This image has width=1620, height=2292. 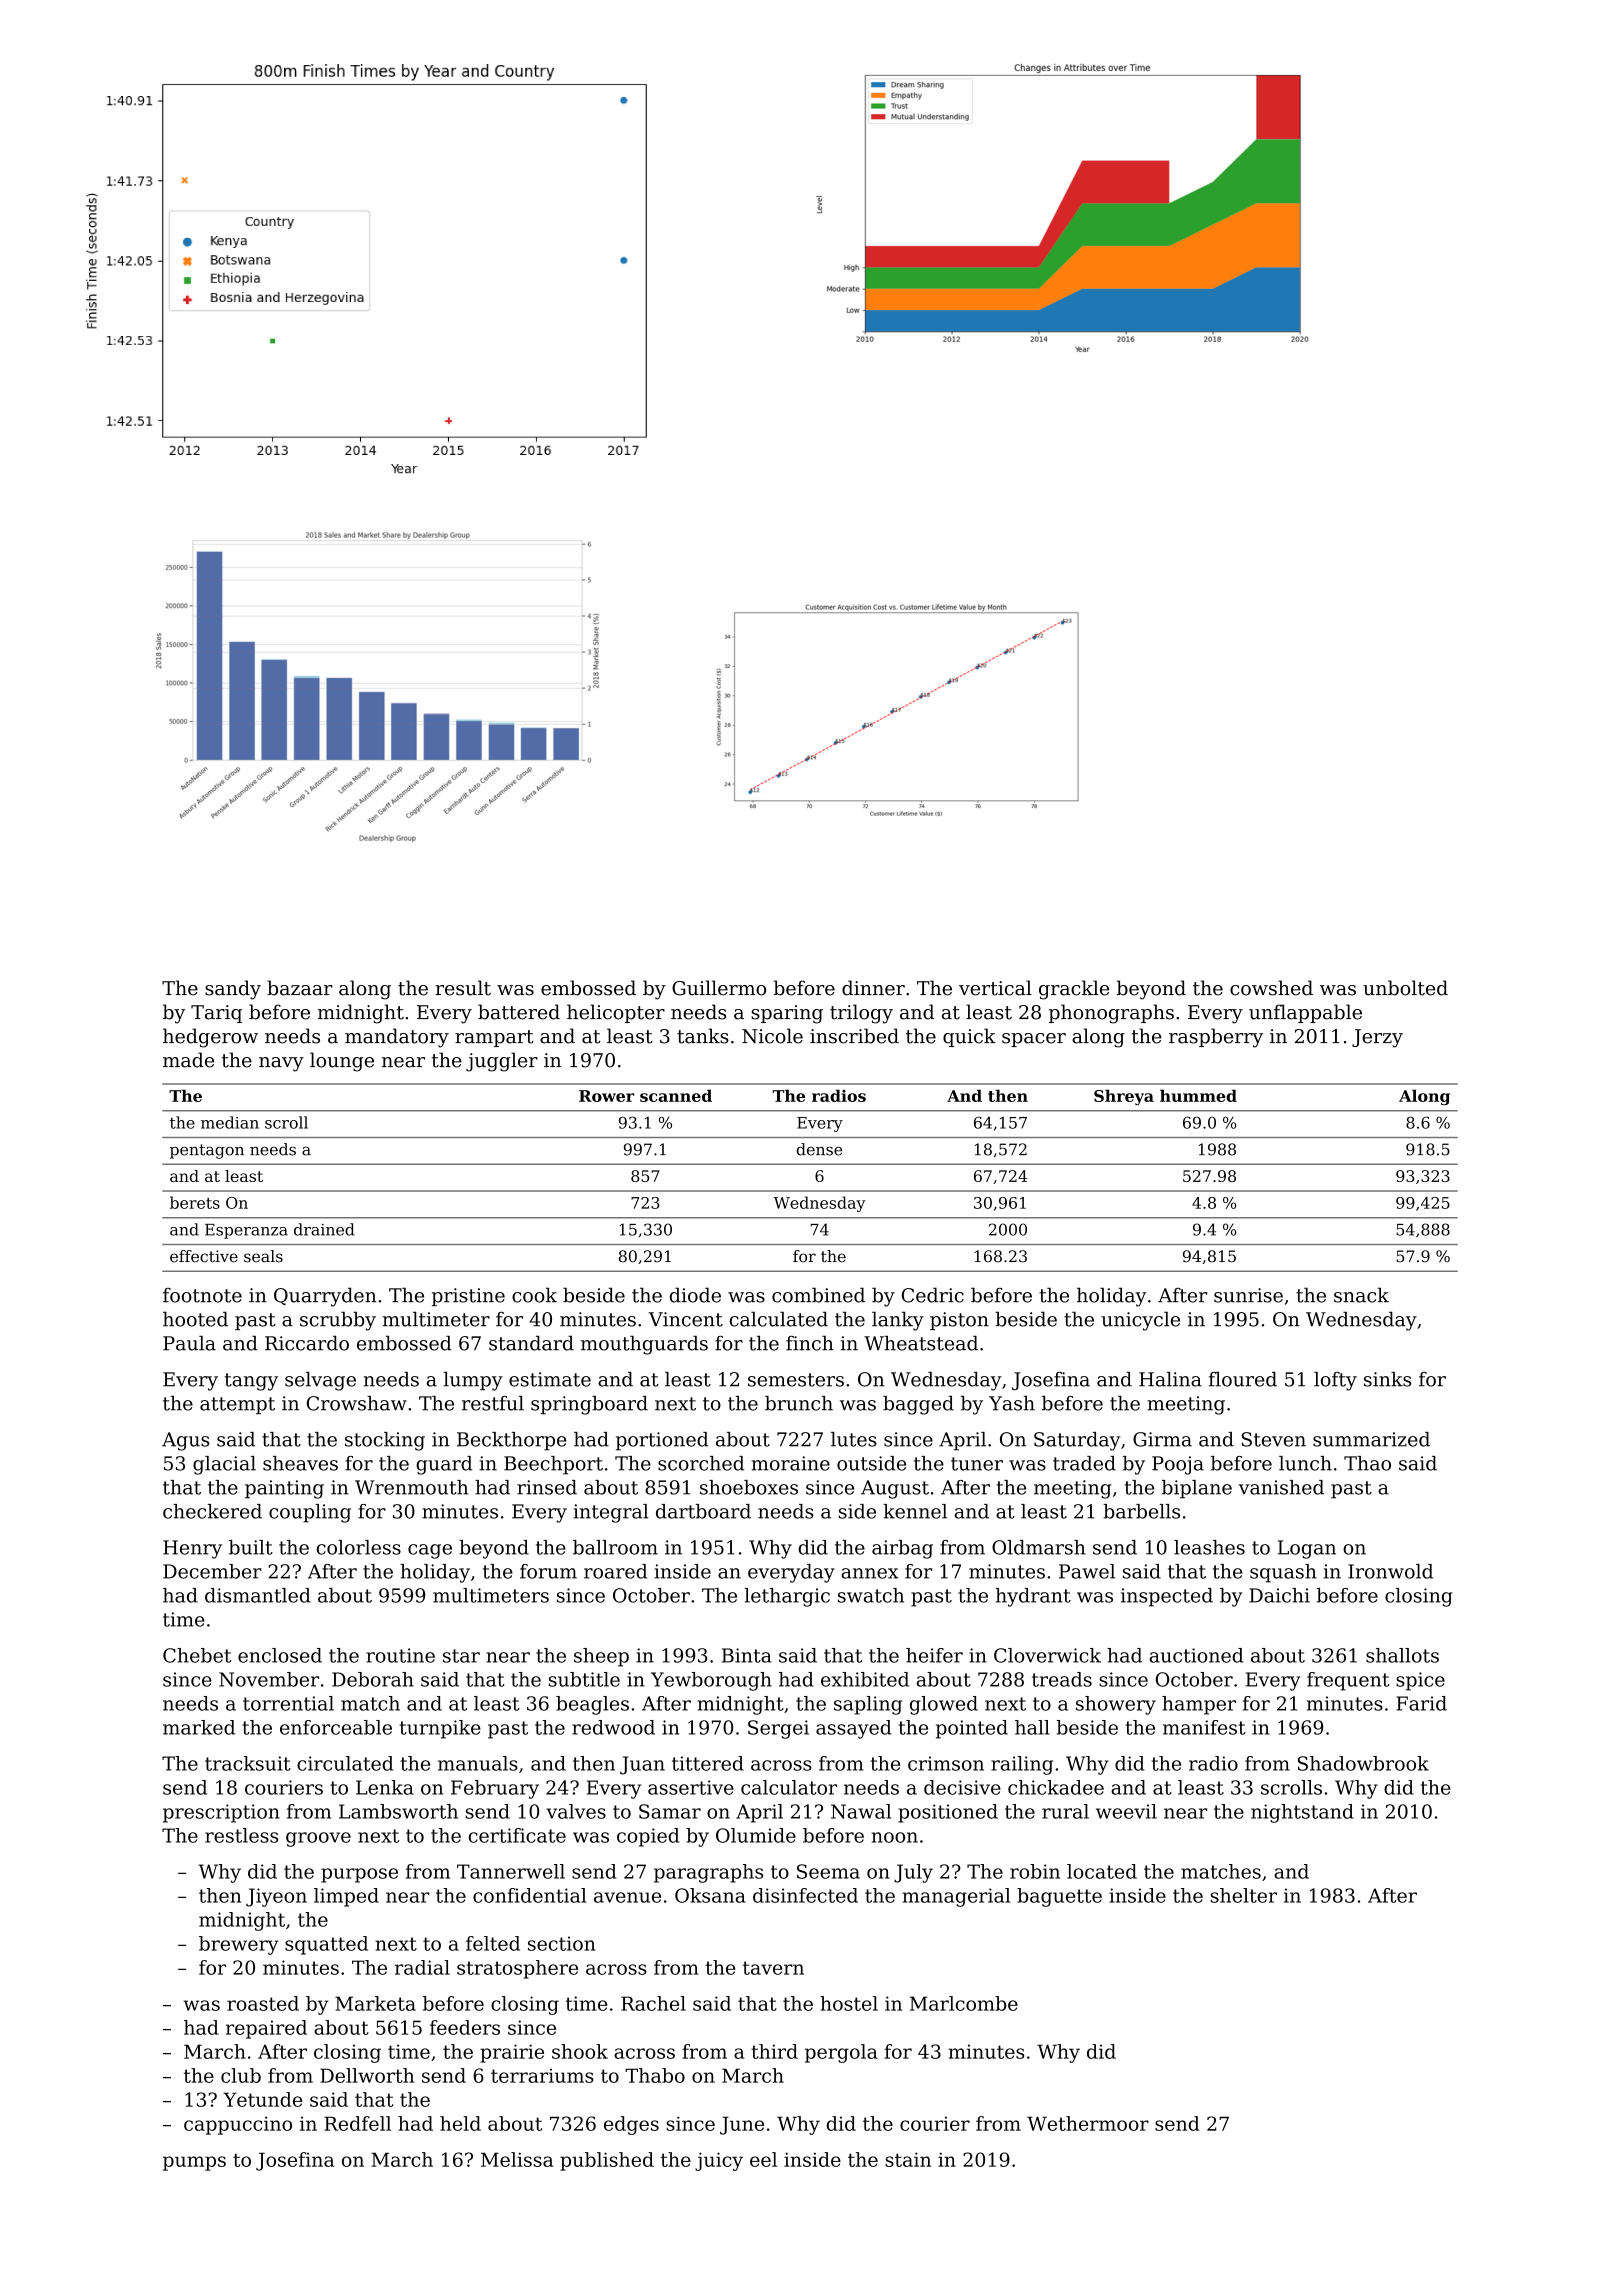 I want to click on club, so click(x=241, y=2075).
